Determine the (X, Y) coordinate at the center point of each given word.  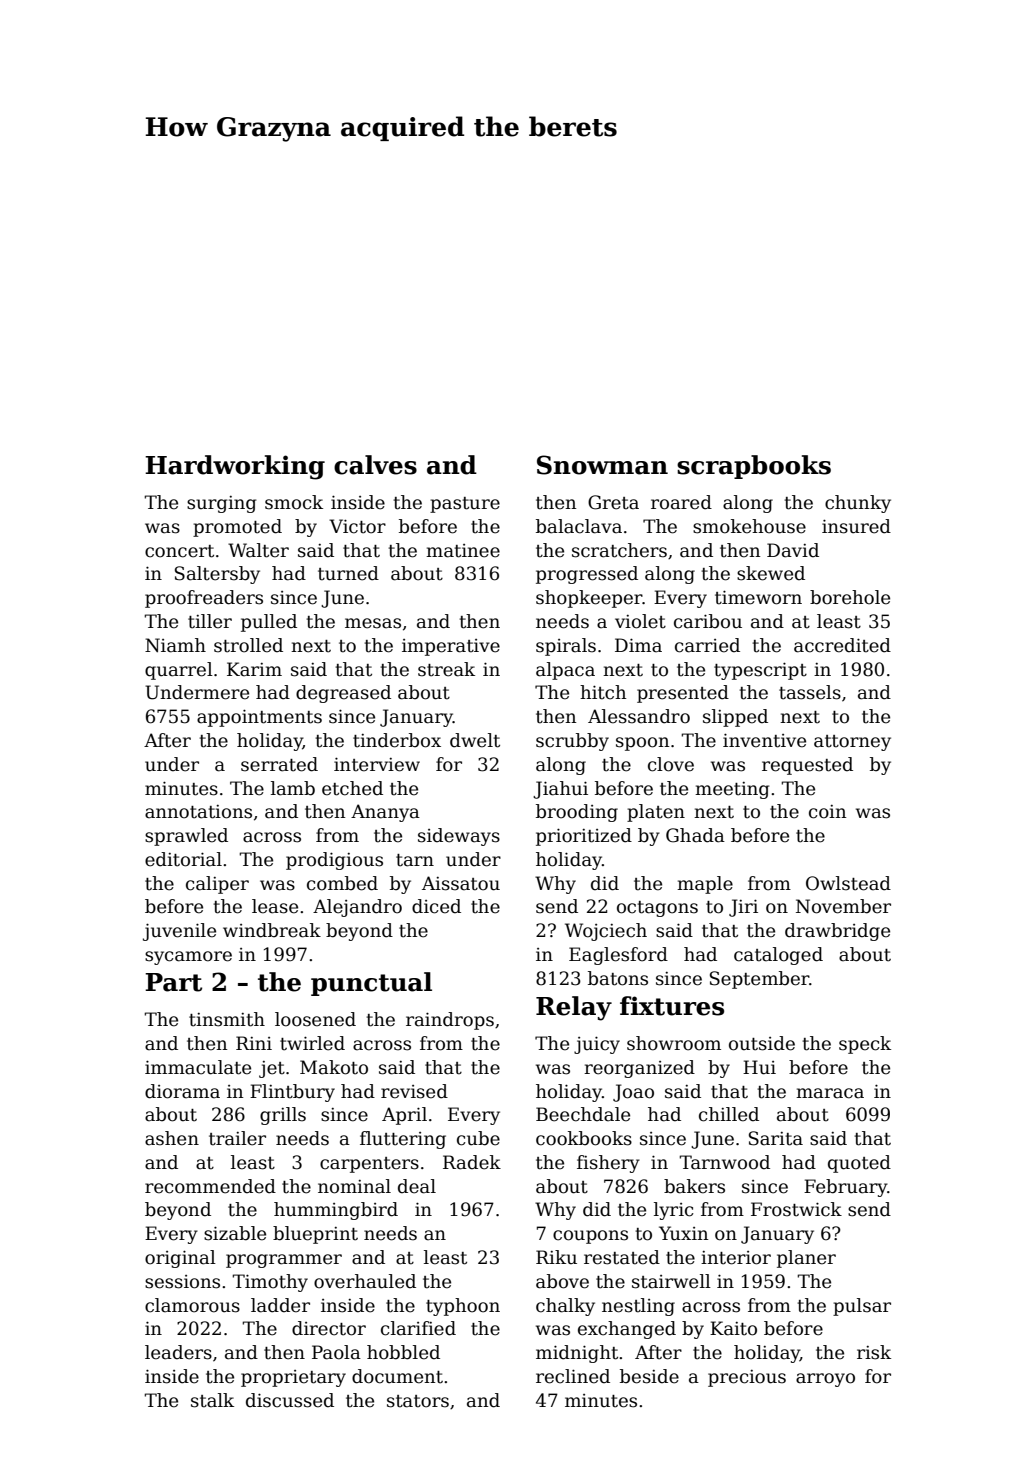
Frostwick (796, 1209)
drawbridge (837, 932)
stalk (212, 1400)
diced (436, 906)
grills (283, 1116)
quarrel (179, 671)
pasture (465, 505)
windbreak (272, 930)
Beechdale (583, 1114)
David (793, 550)
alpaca (565, 671)
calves (375, 465)
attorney (852, 743)
